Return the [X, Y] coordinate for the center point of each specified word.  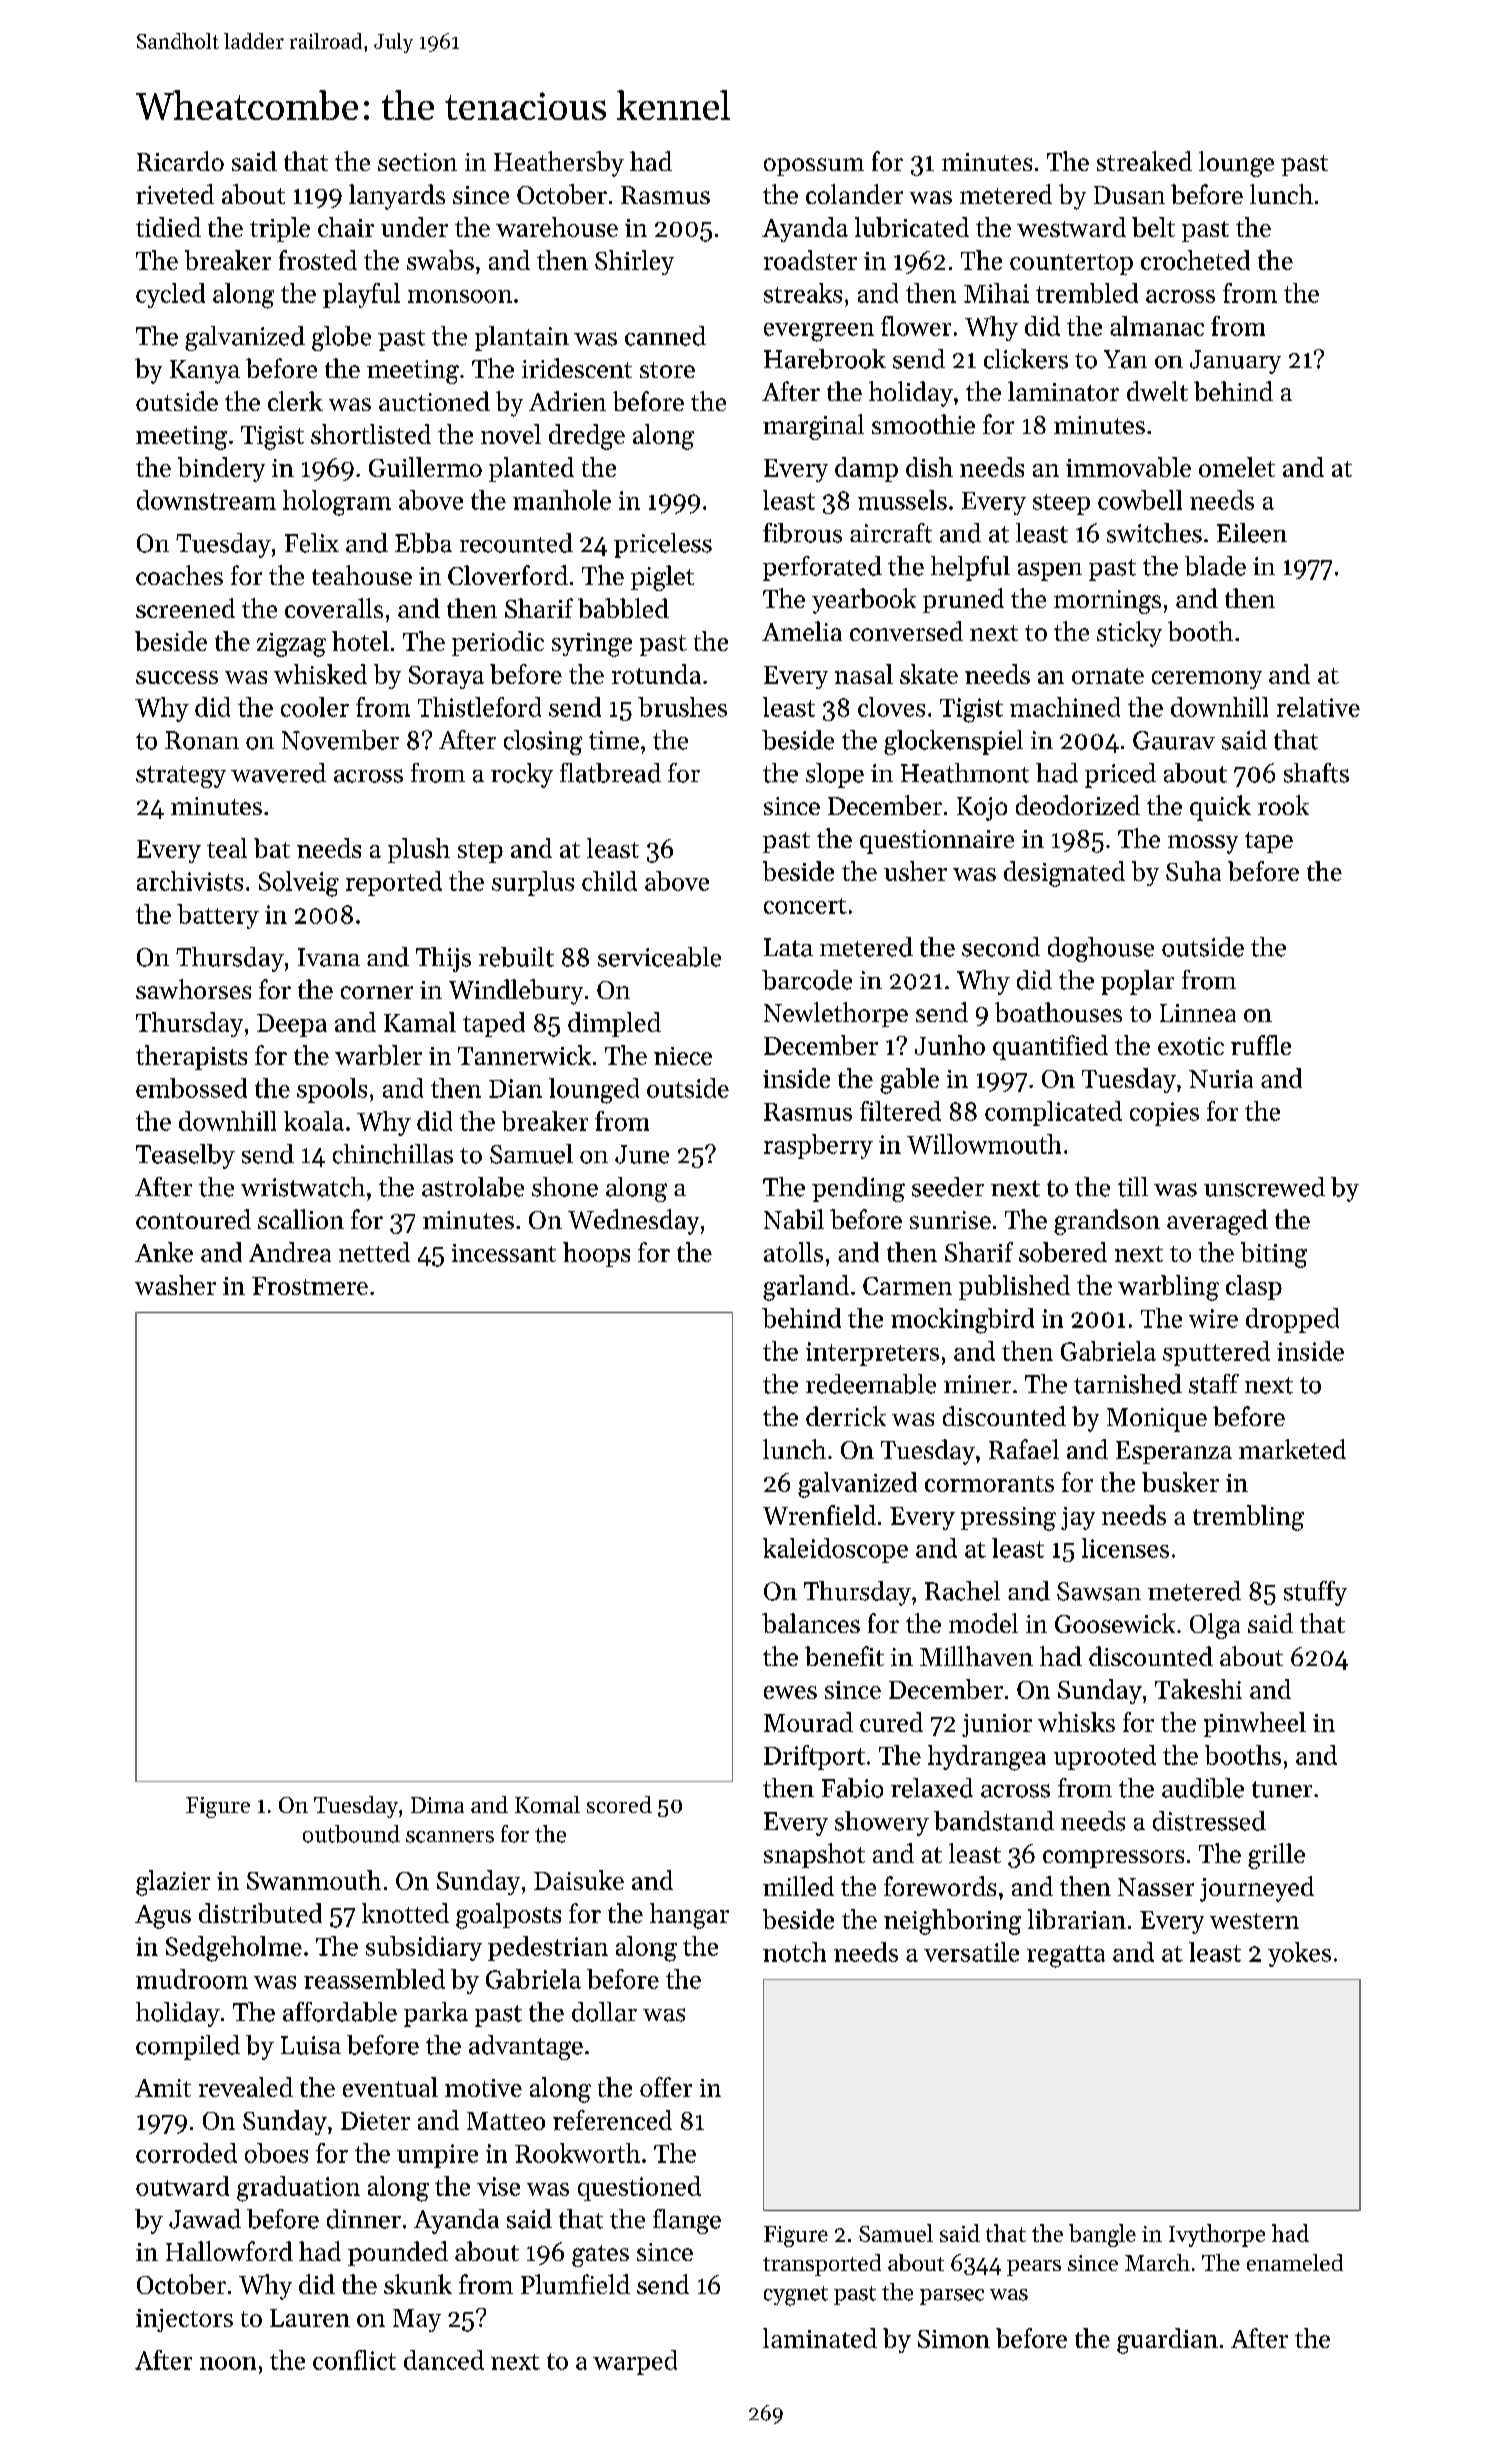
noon [228, 2363]
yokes [1299, 1954]
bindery [221, 469]
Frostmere [310, 1286]
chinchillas [393, 1154]
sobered [1063, 1252]
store [667, 370]
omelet [1237, 467]
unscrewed [1264, 1187]
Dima [437, 1805]
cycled [170, 295]
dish [929, 467]
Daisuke [579, 1880]
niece [683, 1056]
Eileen [1252, 533]
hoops [596, 1254]
